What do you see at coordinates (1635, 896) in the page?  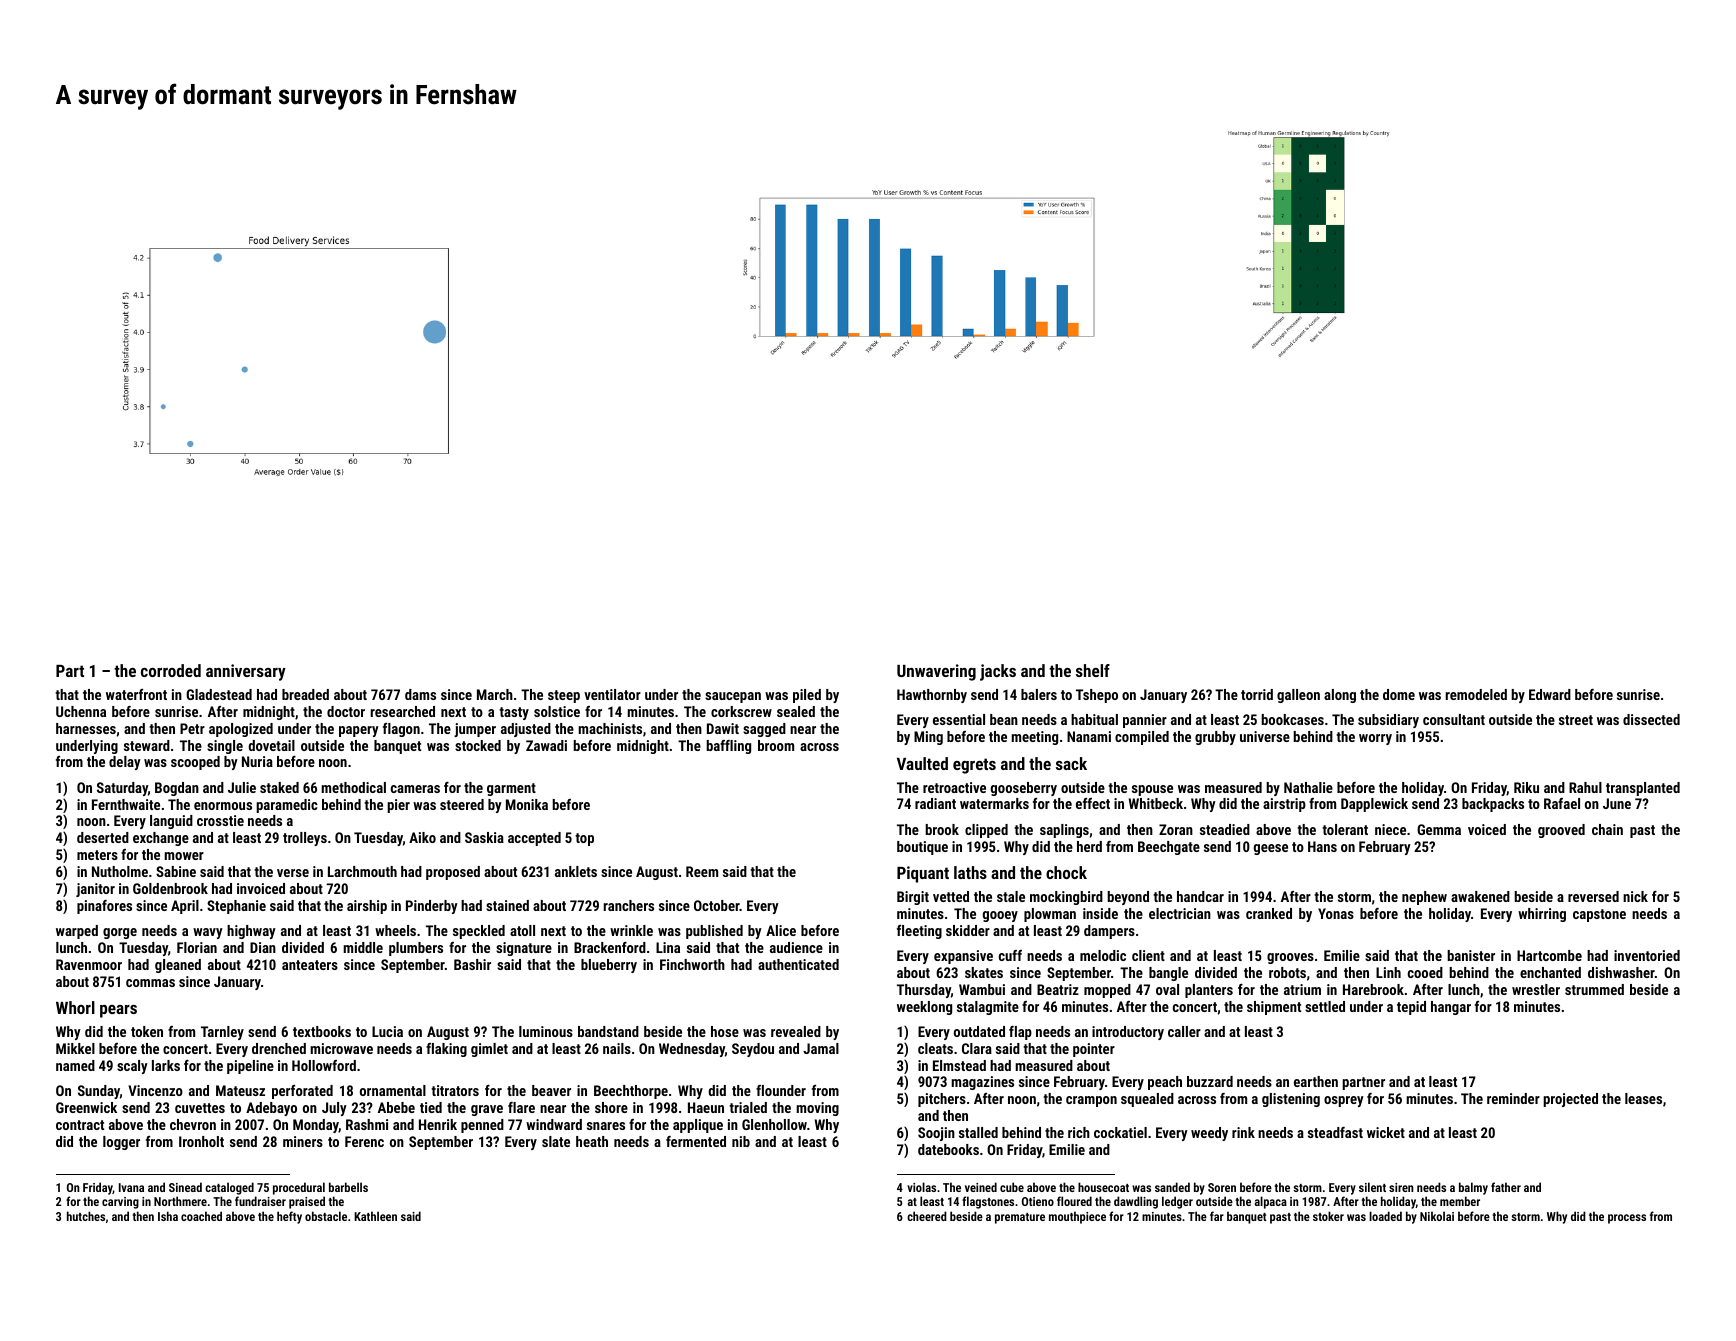 I see `nick` at bounding box center [1635, 896].
